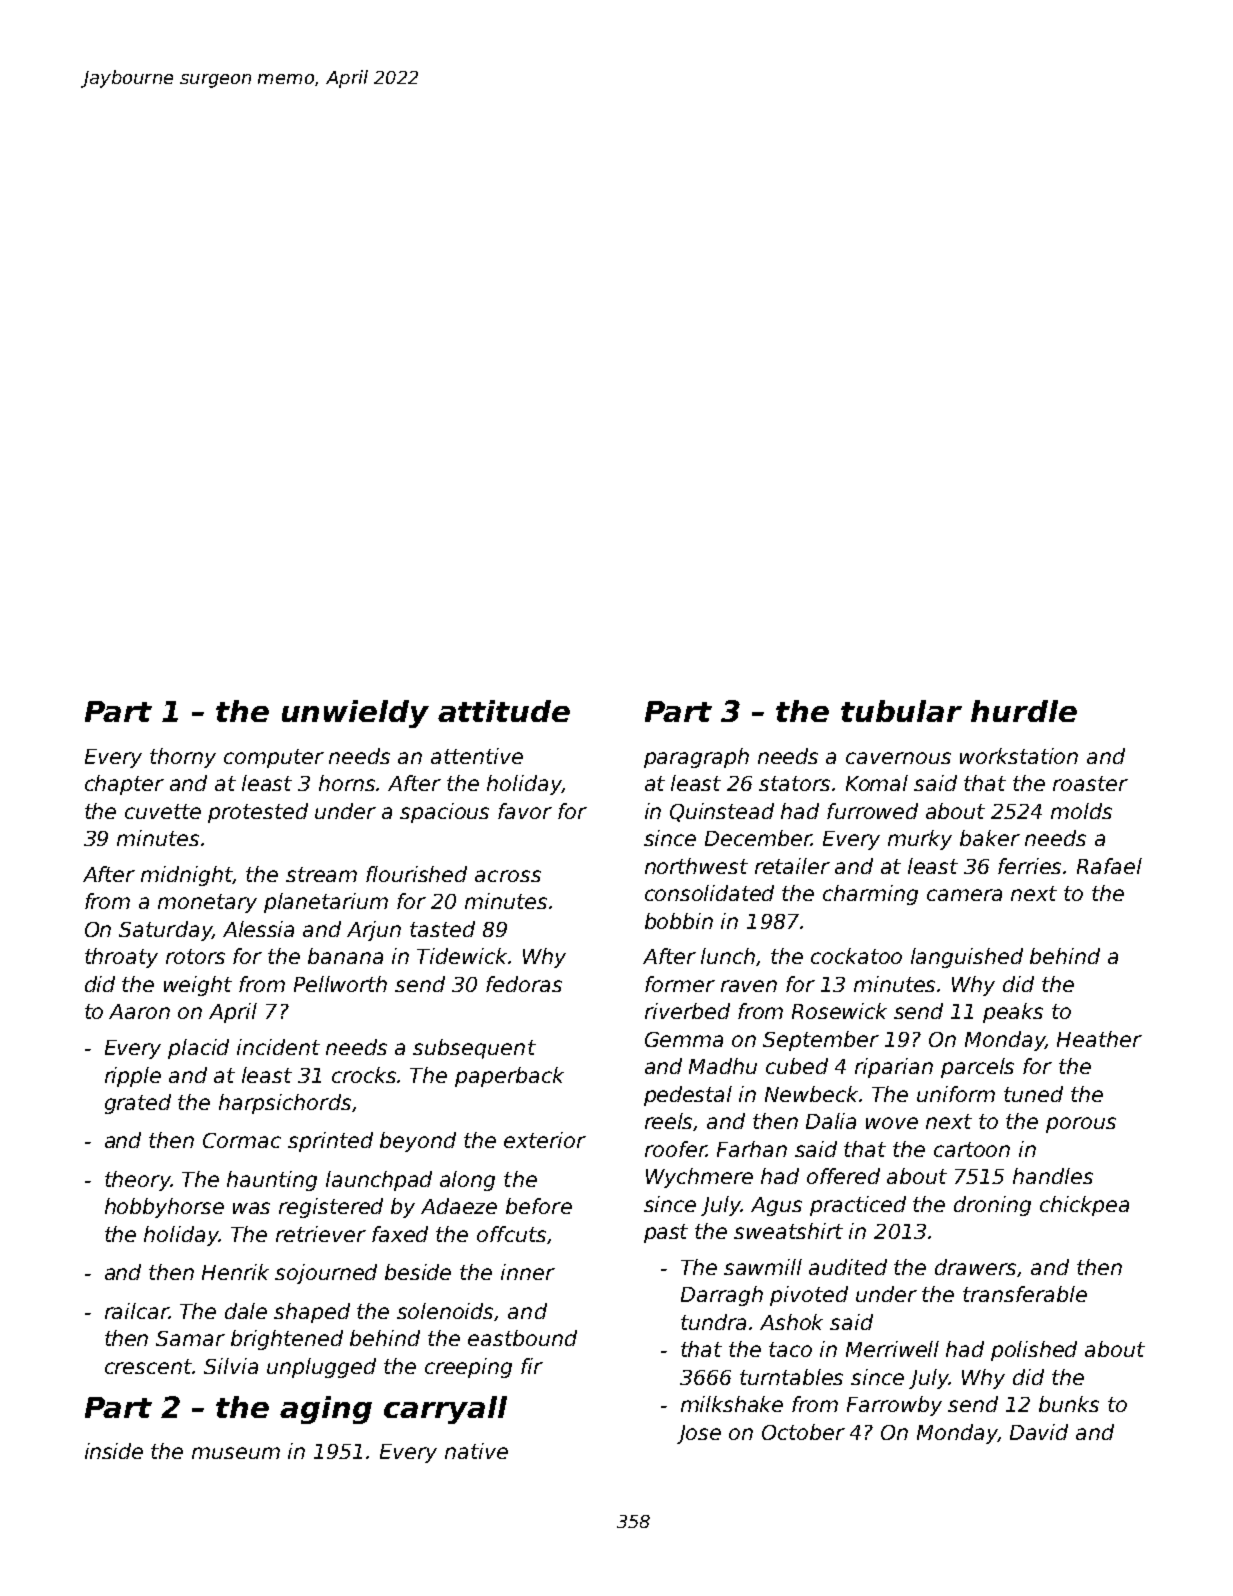  What do you see at coordinates (669, 1122) in the document?
I see `reels` at bounding box center [669, 1122].
